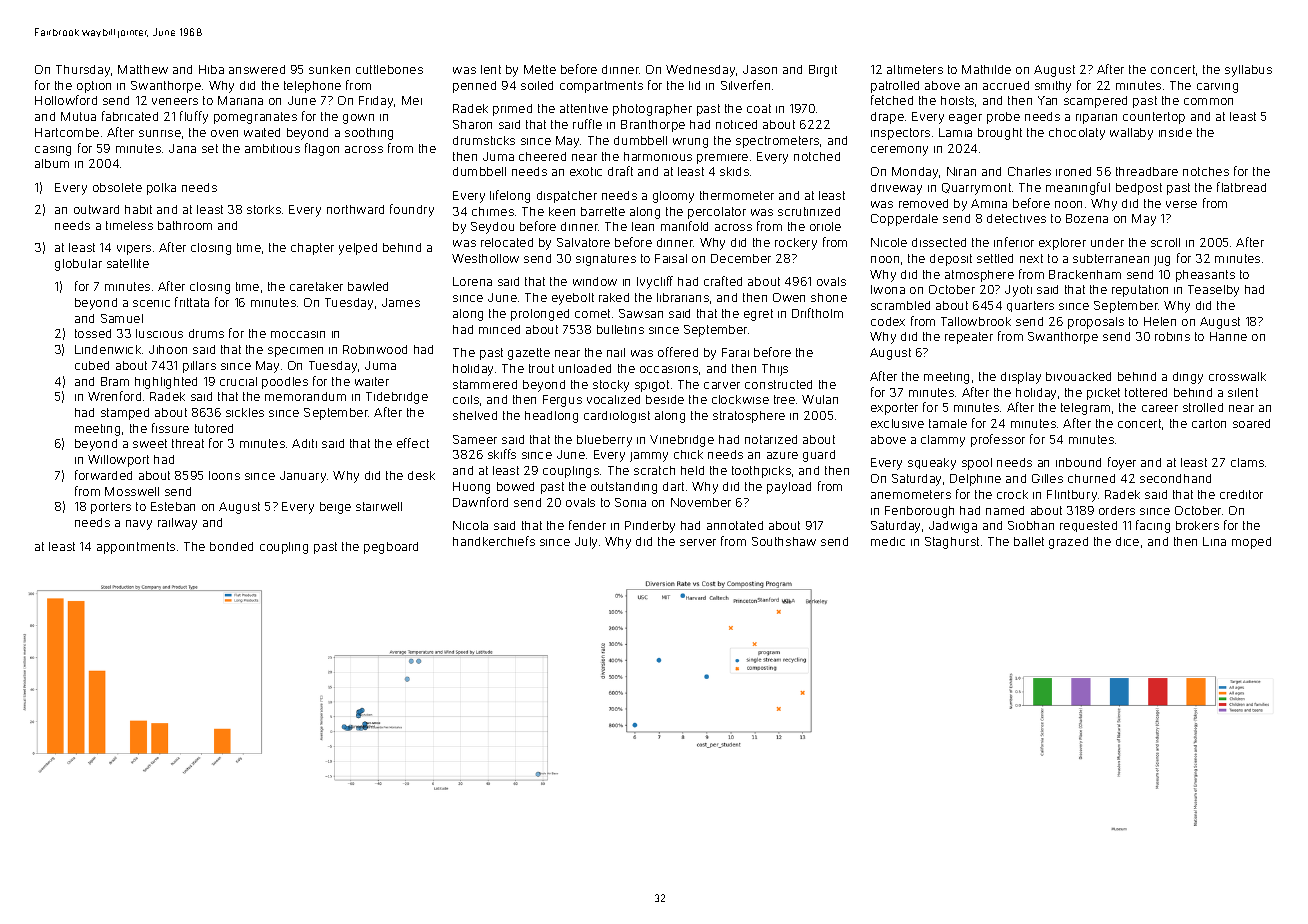 The height and width of the screenshot is (924, 1308). I want to click on pomegranates, so click(255, 118).
